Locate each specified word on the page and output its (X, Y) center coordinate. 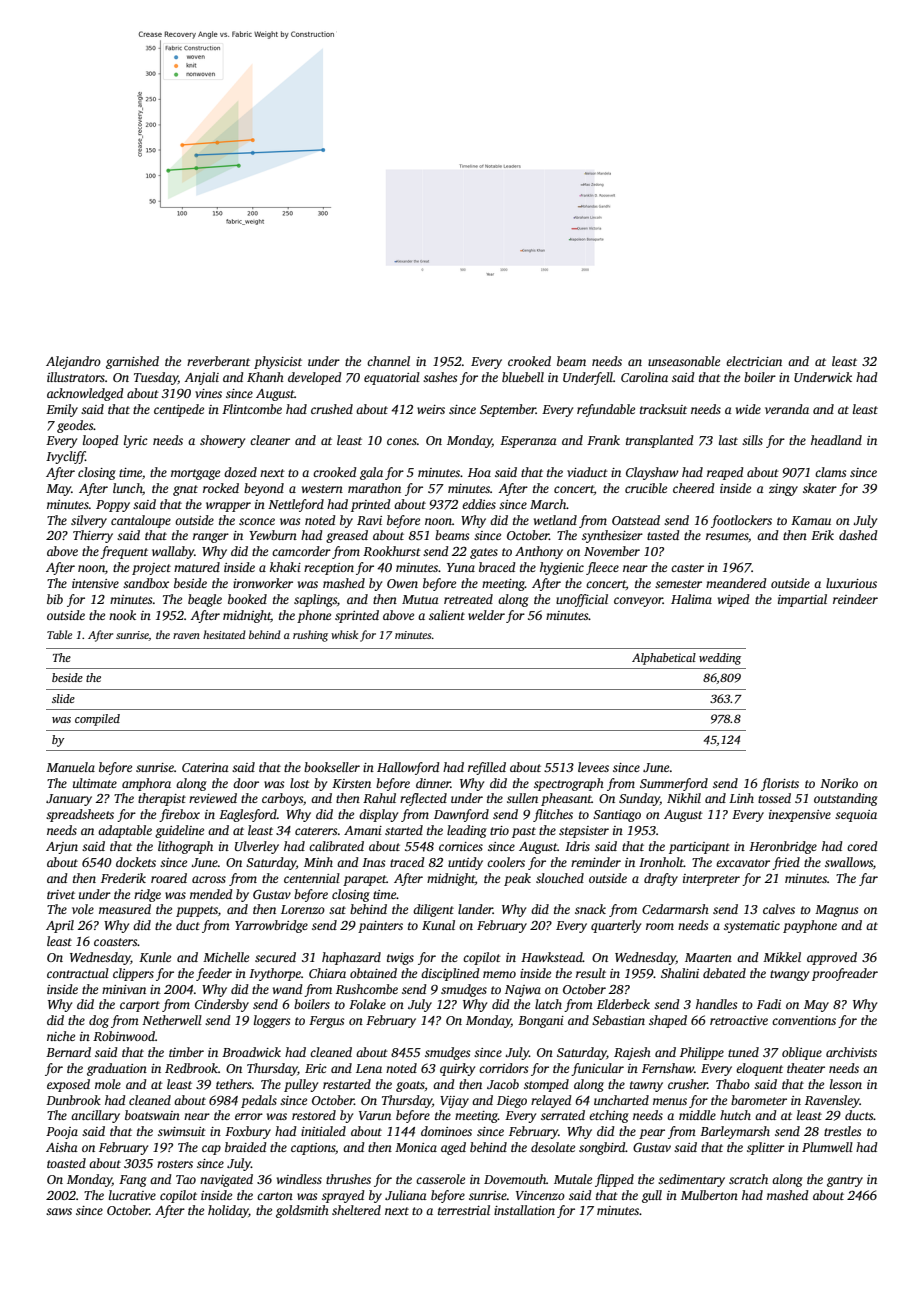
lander (475, 909)
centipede (179, 410)
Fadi (769, 1004)
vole (83, 909)
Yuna (461, 567)
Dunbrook (73, 1100)
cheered (694, 488)
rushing (310, 636)
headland (836, 440)
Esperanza (528, 442)
